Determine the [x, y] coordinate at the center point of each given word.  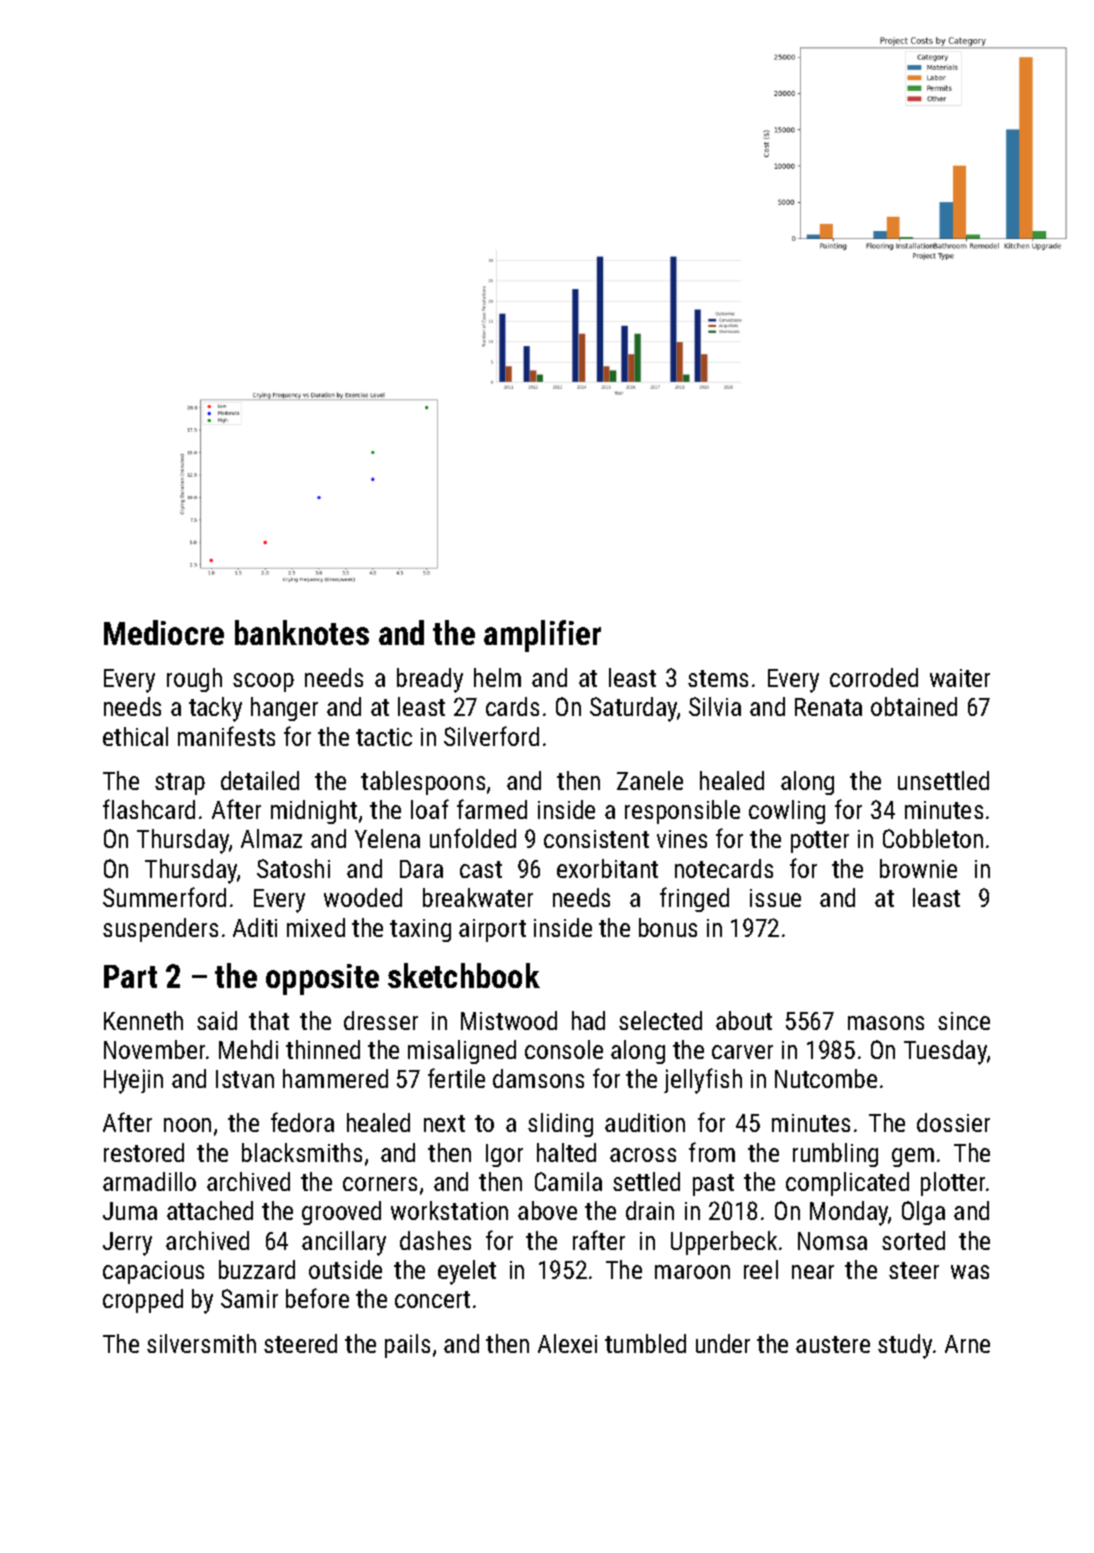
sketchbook [464, 975]
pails [407, 1346]
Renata [828, 707]
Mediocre [164, 632]
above [547, 1210]
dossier [953, 1122]
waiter [960, 678]
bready [430, 680]
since [964, 1021]
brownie [918, 868]
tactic [384, 737]
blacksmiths [302, 1152]
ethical [135, 736]
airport [492, 930]
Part [130, 976]
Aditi [255, 927]
